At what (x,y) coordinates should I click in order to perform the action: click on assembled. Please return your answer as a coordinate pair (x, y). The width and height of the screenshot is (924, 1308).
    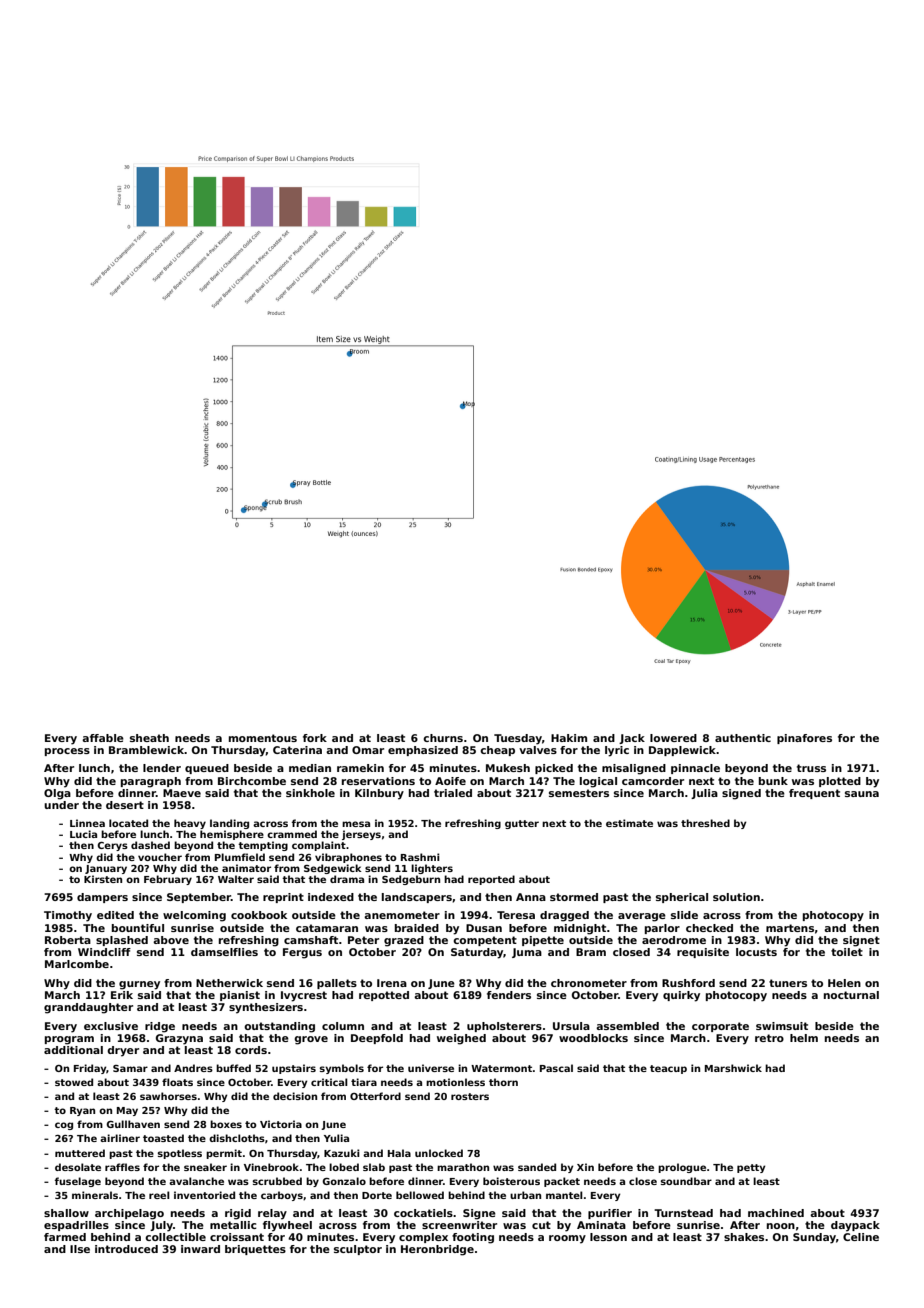
    Looking at the image, I should click on (627, 1026).
